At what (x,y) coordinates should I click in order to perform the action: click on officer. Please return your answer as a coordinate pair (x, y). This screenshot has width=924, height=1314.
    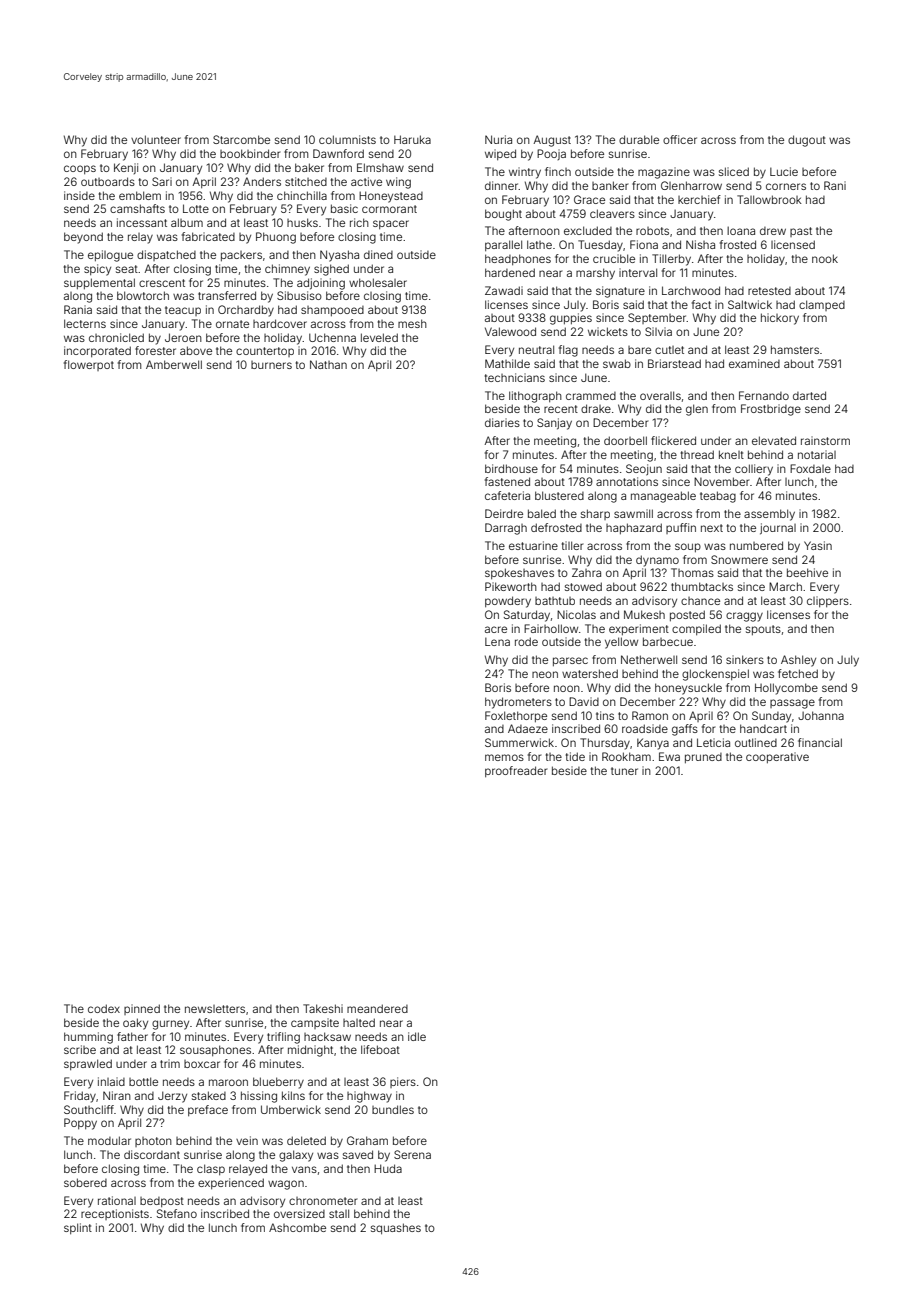
    Looking at the image, I should click on (680, 139).
